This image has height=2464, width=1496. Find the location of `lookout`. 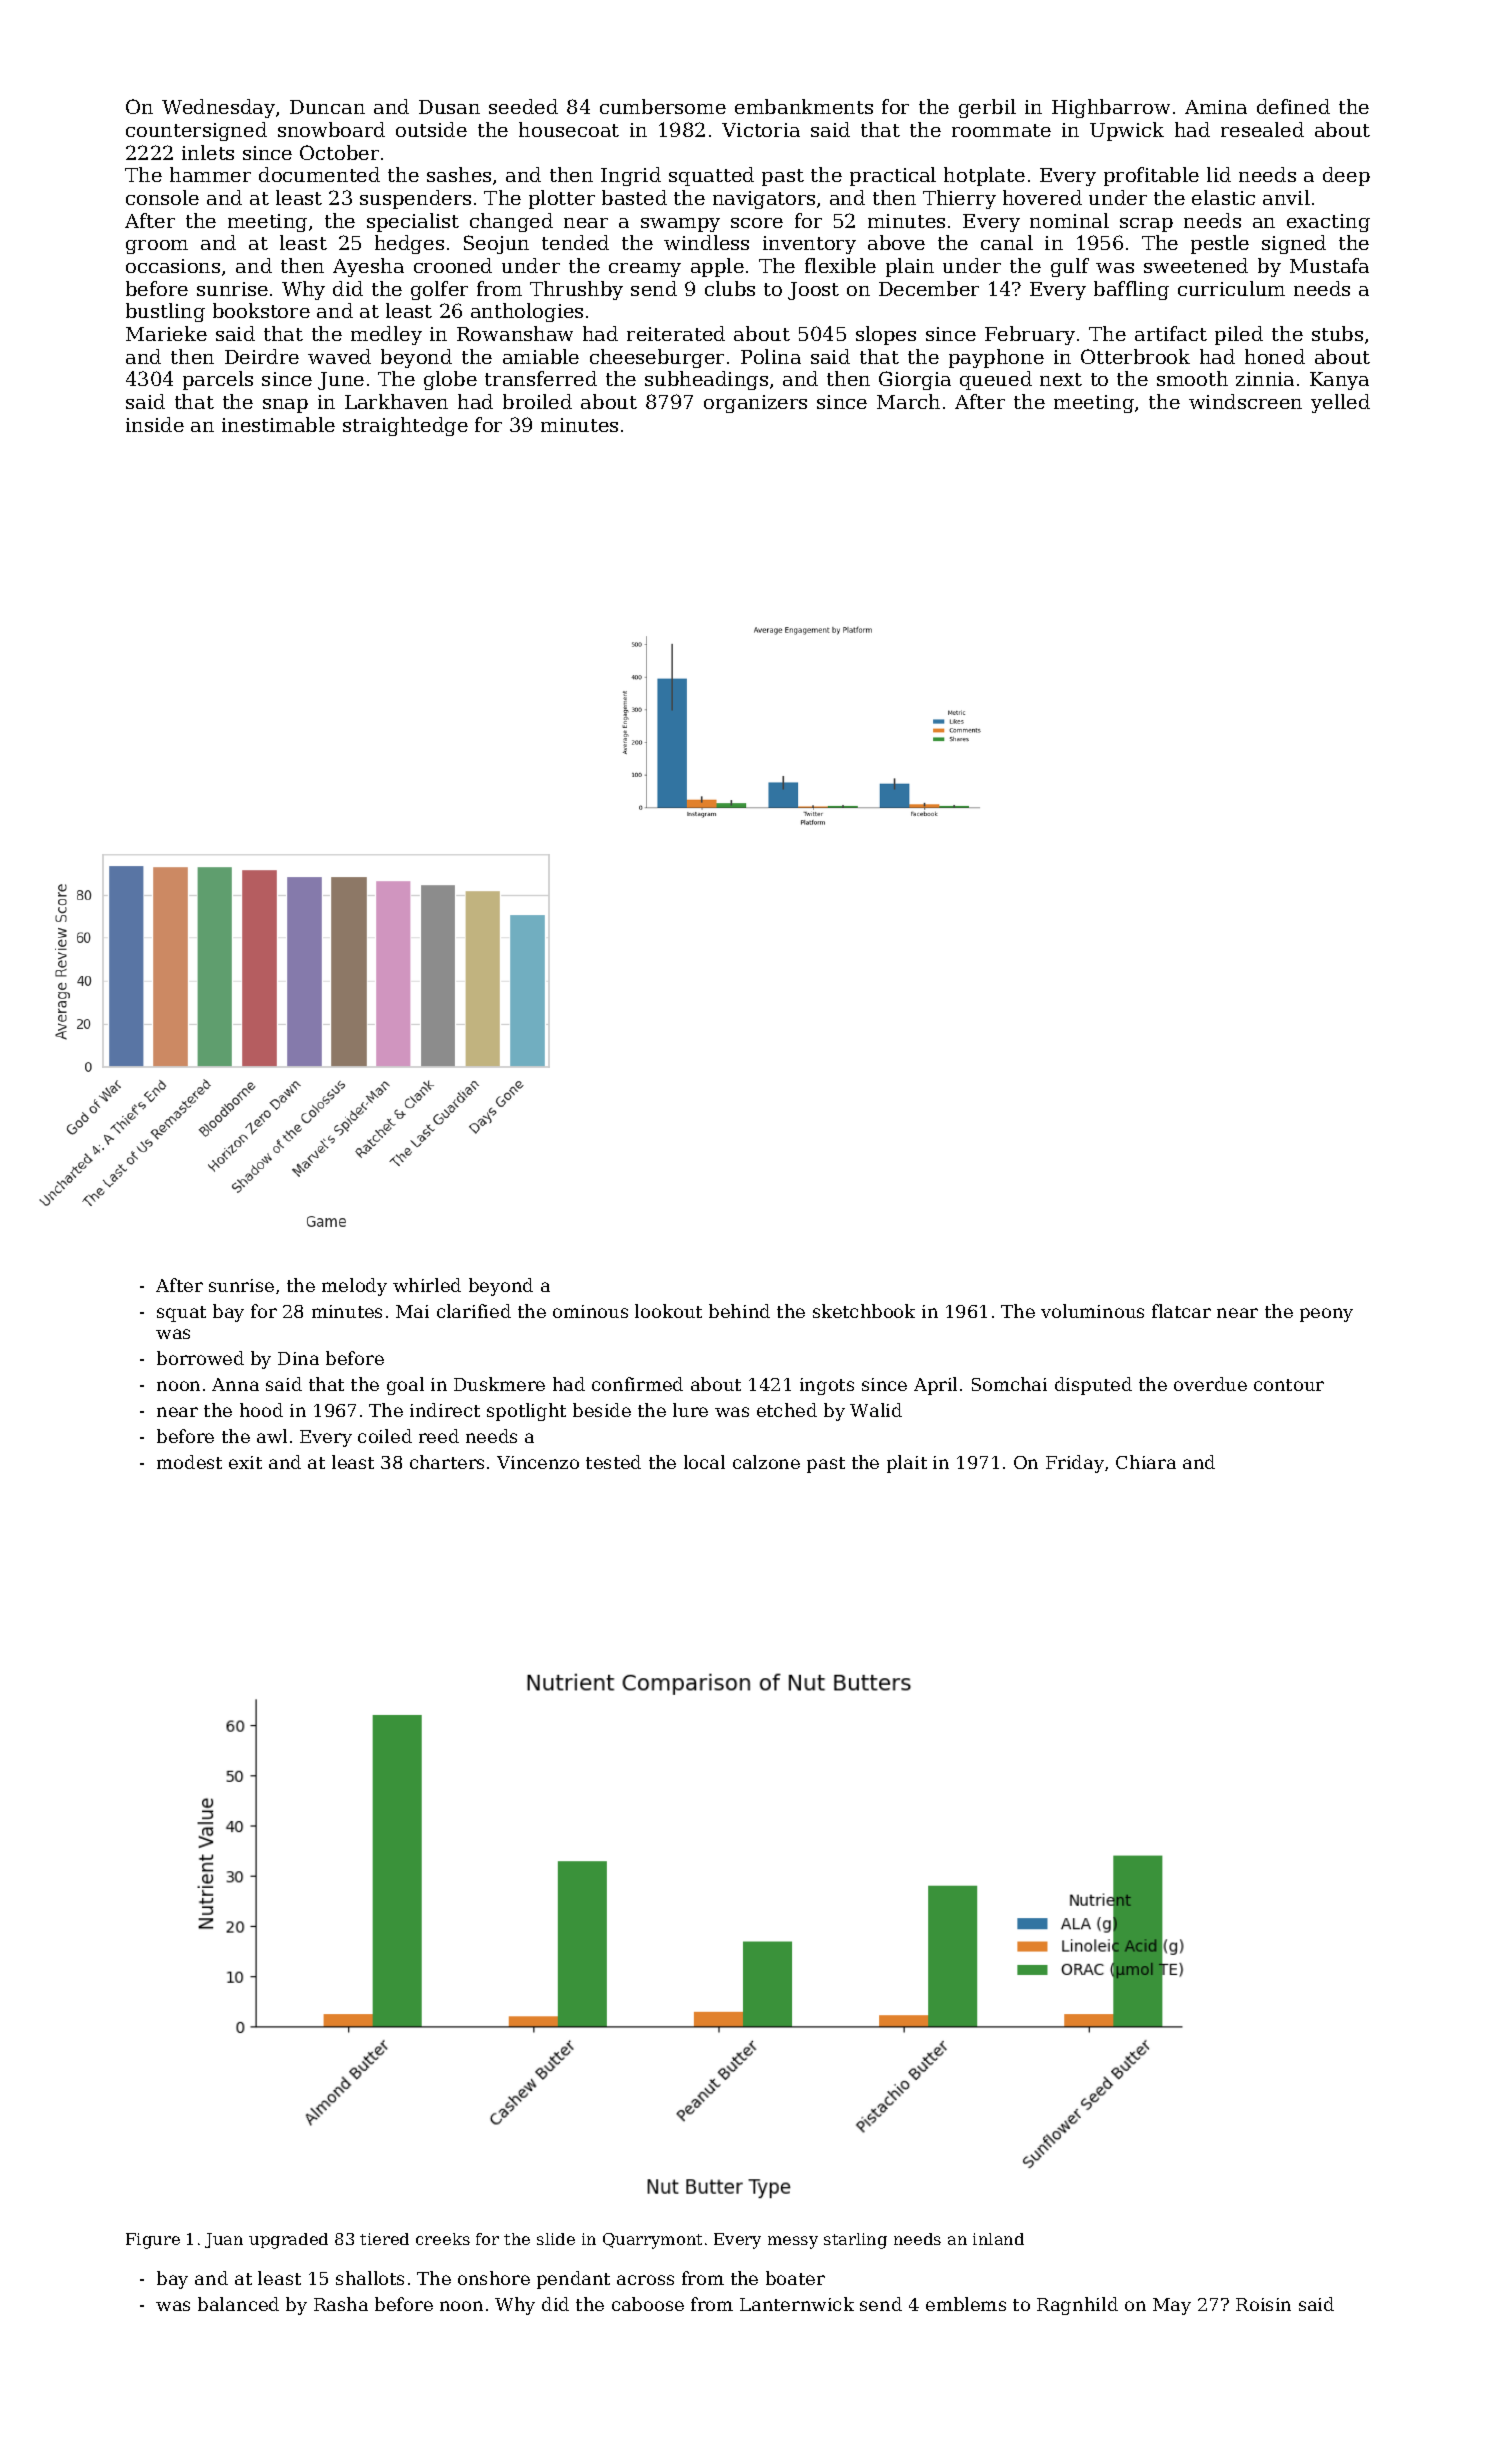

lookout is located at coordinates (668, 1311).
